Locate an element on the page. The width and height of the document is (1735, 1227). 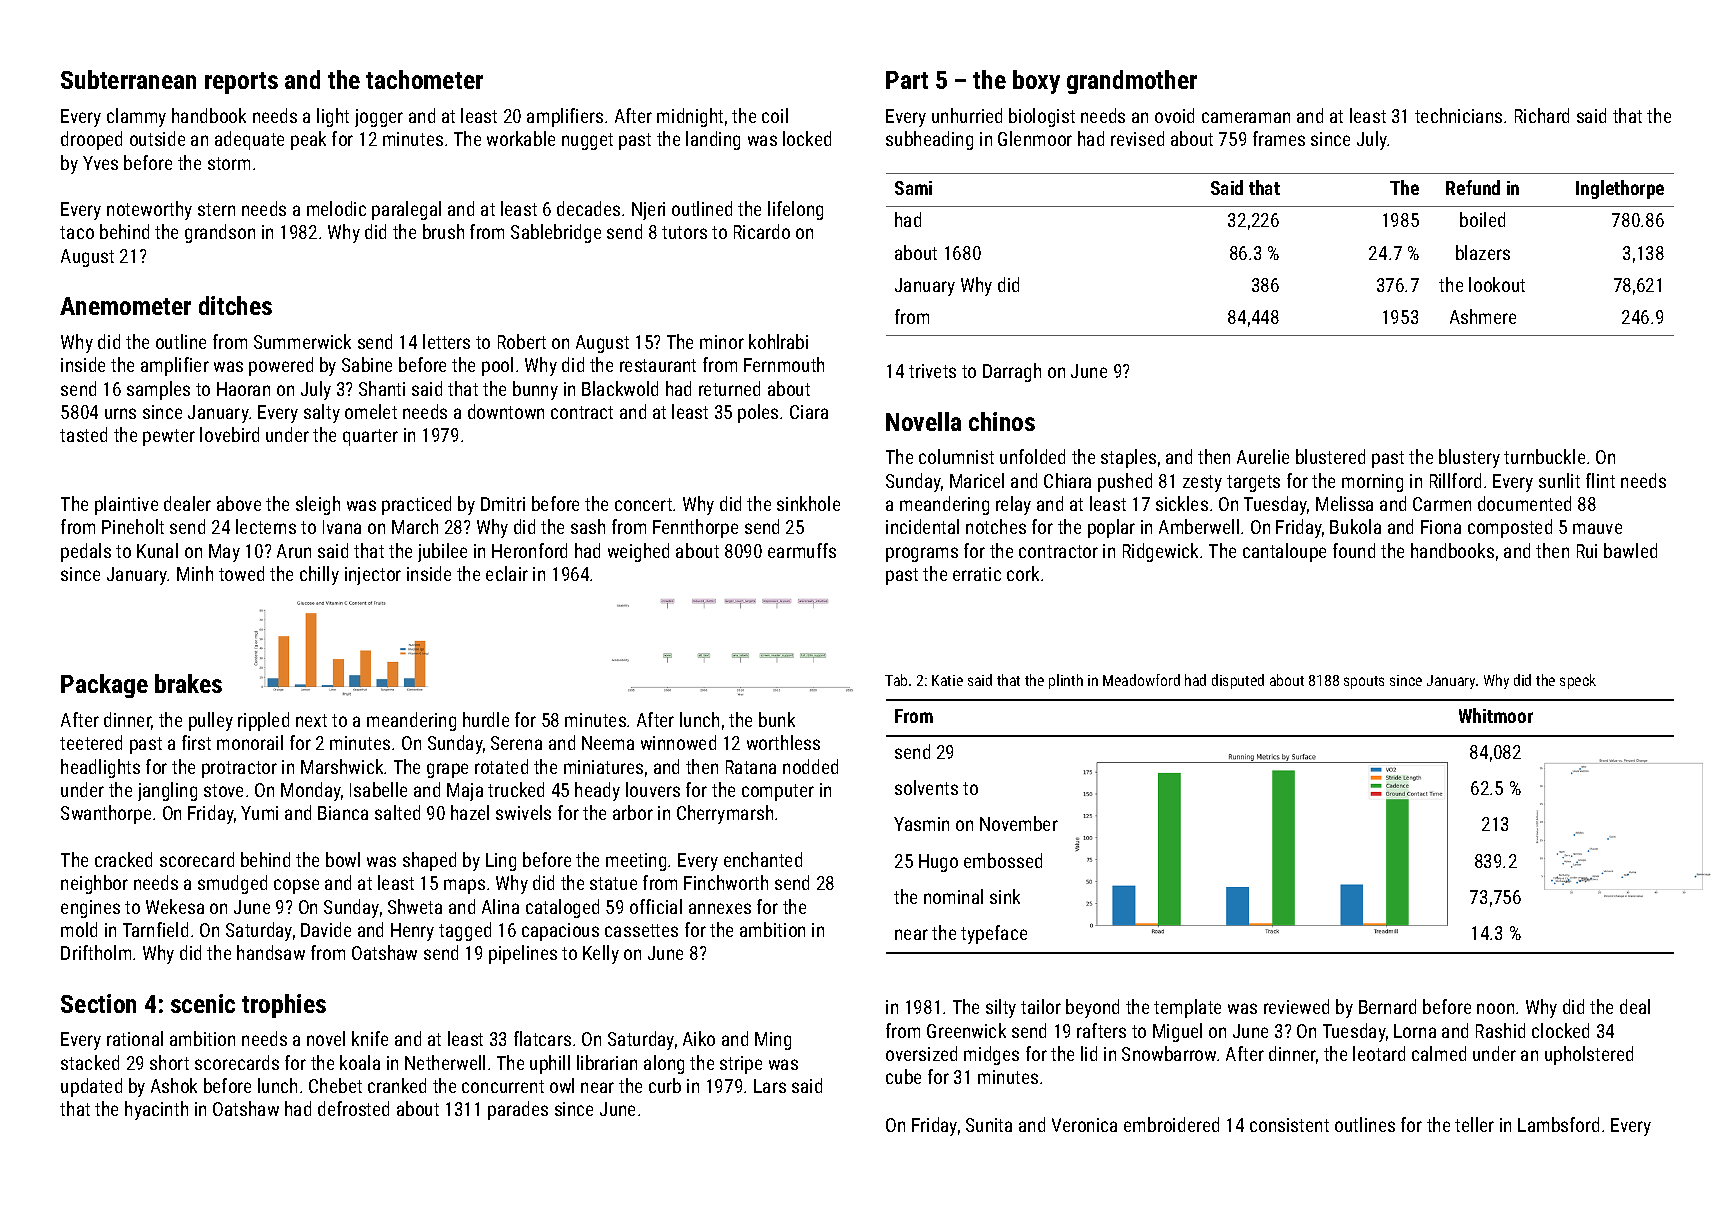
Ricardo is located at coordinates (762, 231).
